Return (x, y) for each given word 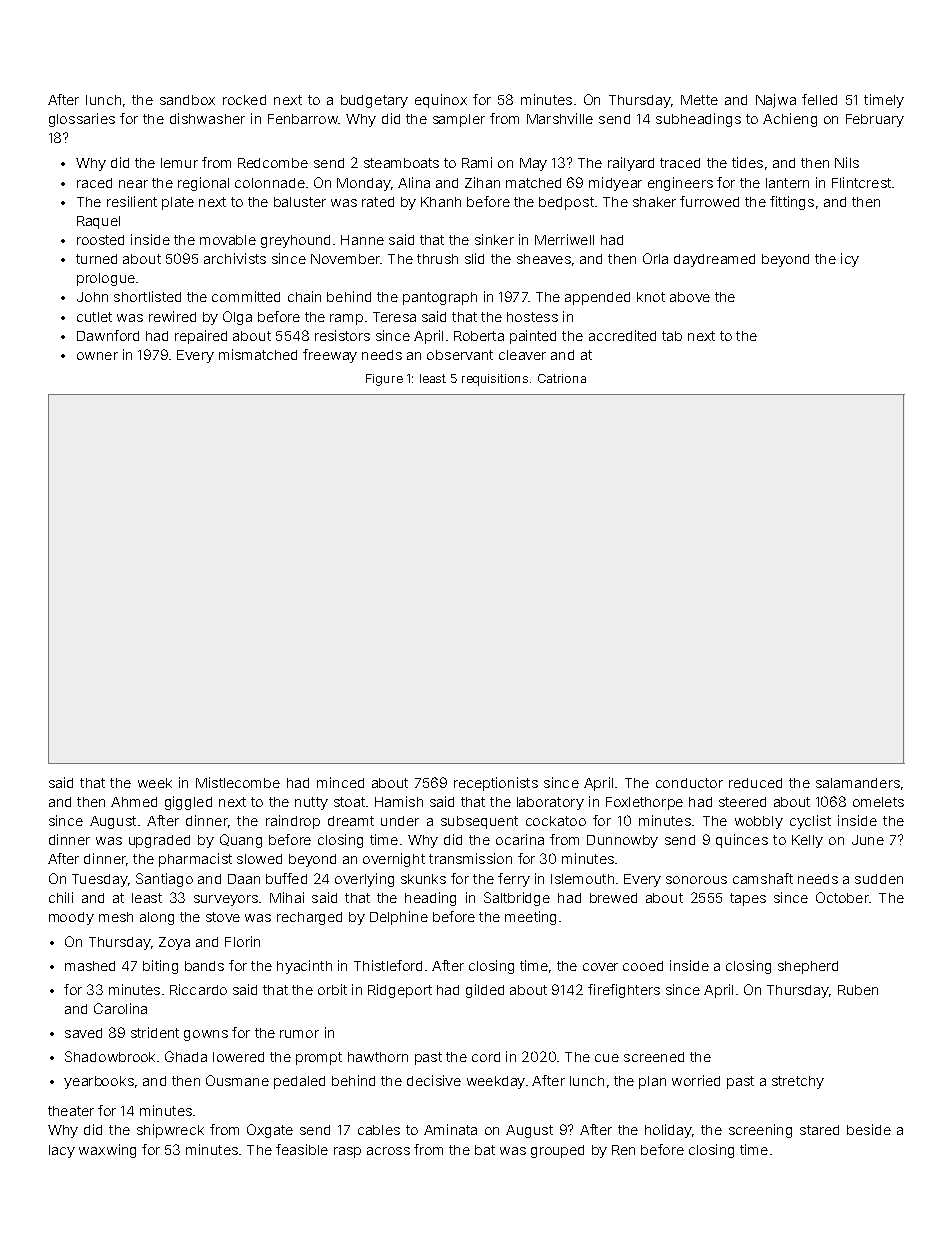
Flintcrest (861, 182)
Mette (699, 100)
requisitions (495, 380)
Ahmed (134, 802)
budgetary (374, 101)
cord (486, 1057)
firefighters (624, 991)
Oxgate (270, 1131)
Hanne (362, 240)
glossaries (82, 120)
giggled (188, 803)
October (842, 897)
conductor (689, 783)
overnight (394, 860)
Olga (237, 318)
